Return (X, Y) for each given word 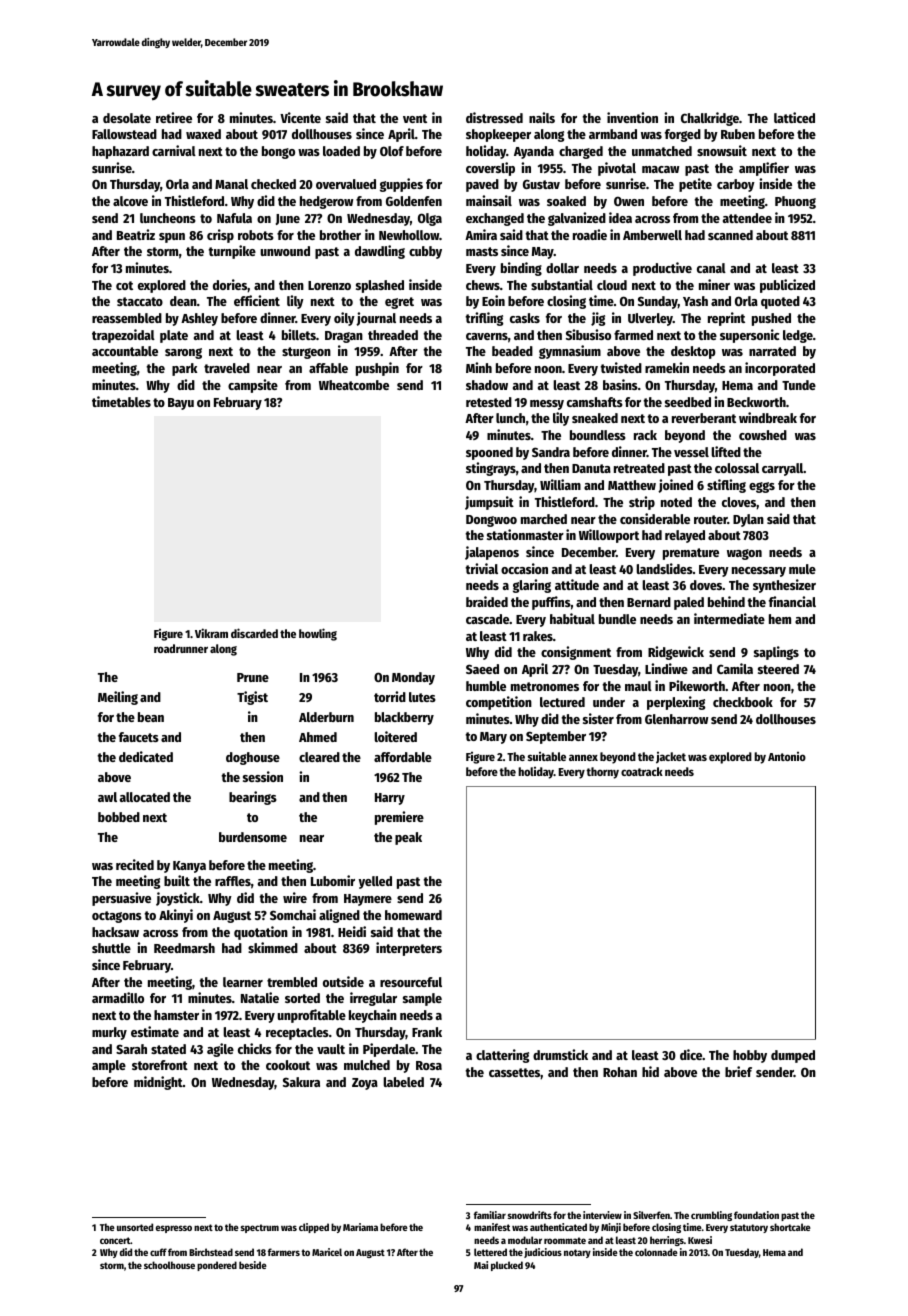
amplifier (764, 169)
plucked (507, 1266)
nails (542, 117)
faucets (139, 737)
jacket (671, 758)
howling (318, 634)
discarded (254, 633)
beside (253, 1265)
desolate (127, 118)
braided (487, 601)
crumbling (711, 1216)
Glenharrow (676, 719)
